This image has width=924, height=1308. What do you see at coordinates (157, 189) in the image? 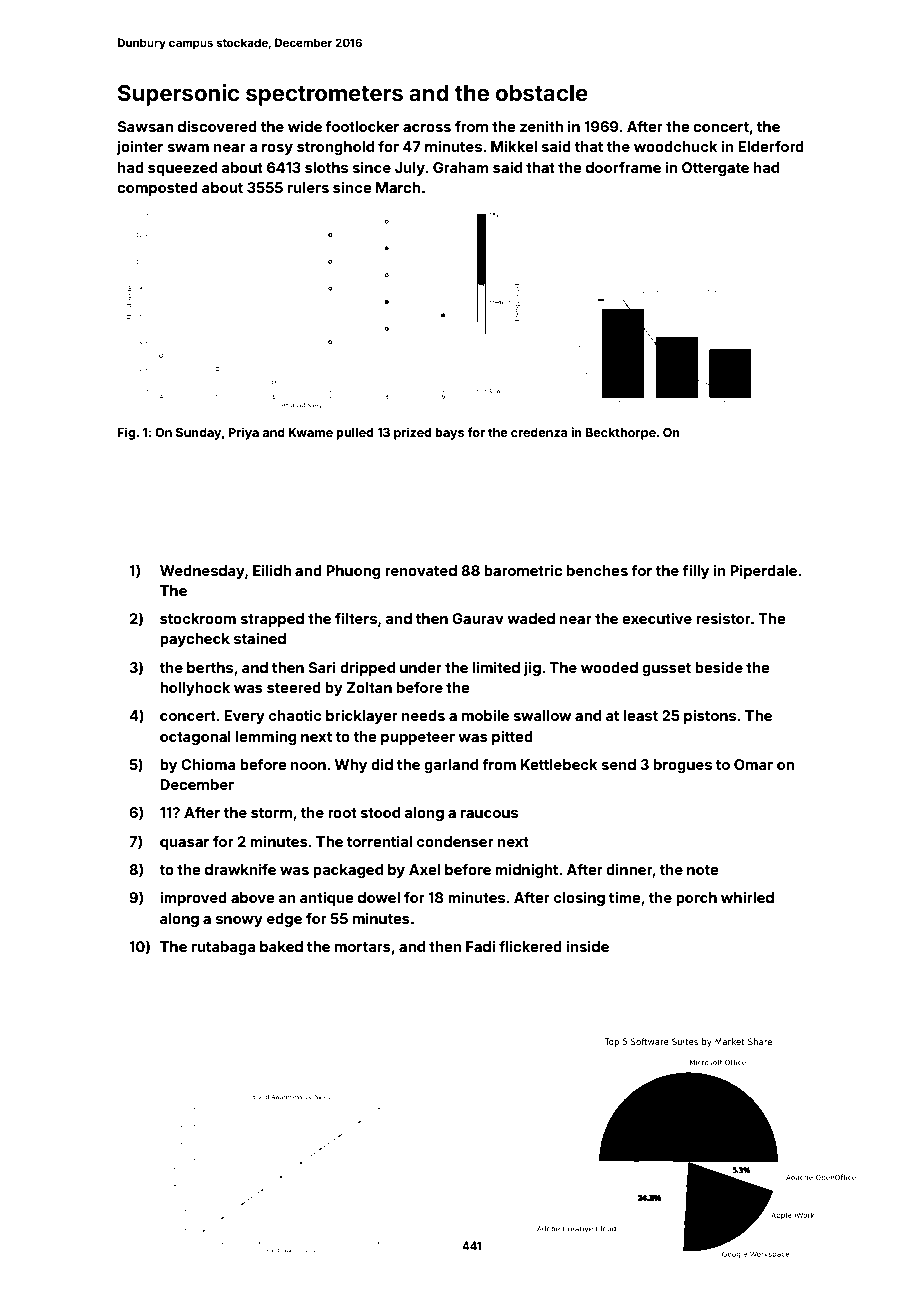
I see `composted` at bounding box center [157, 189].
